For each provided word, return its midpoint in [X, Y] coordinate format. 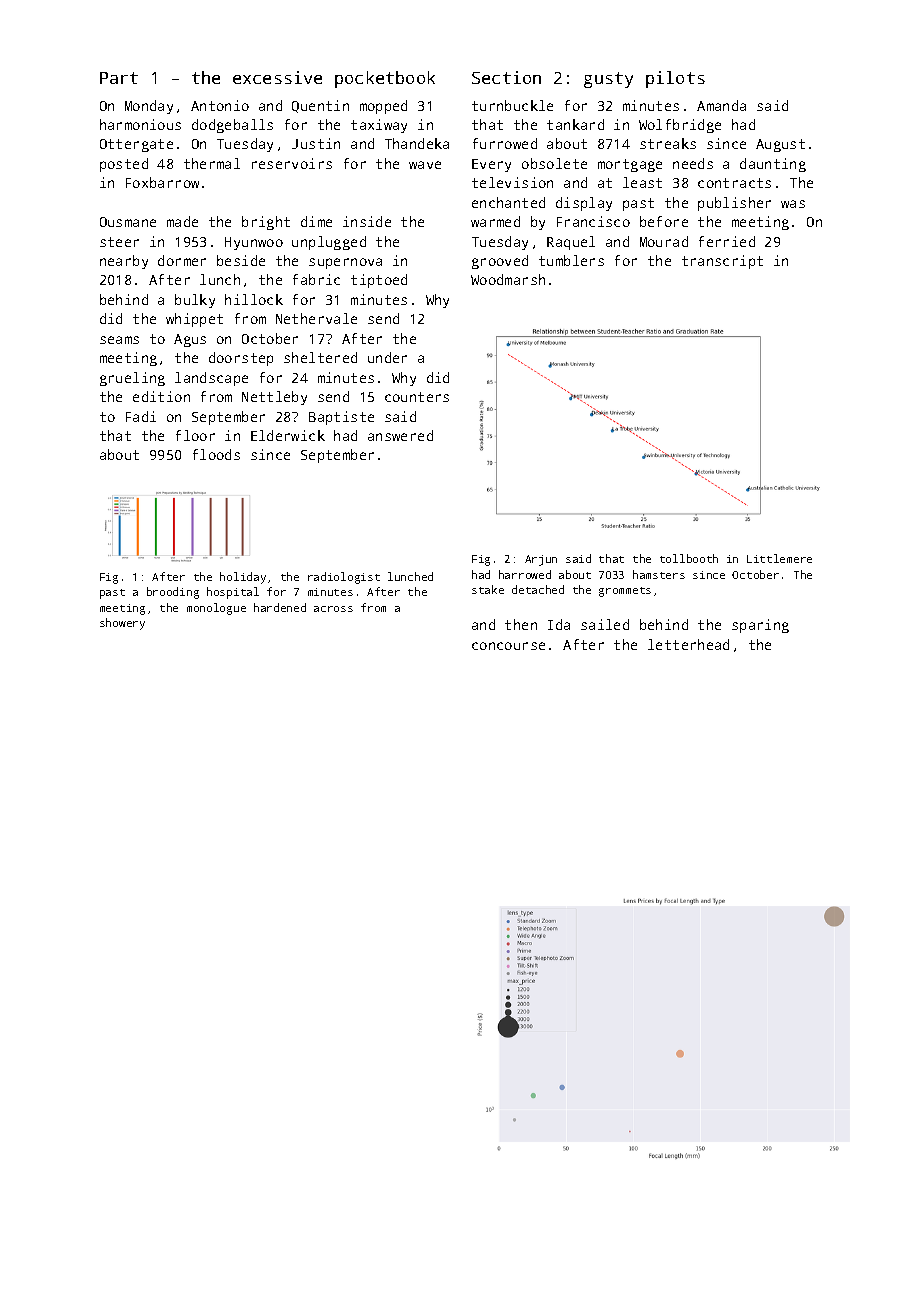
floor [195, 435]
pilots [675, 79]
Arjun [541, 560]
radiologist [344, 578]
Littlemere [779, 558]
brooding [173, 593]
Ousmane [128, 222]
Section [506, 77]
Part [119, 78]
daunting [773, 165]
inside [367, 221]
